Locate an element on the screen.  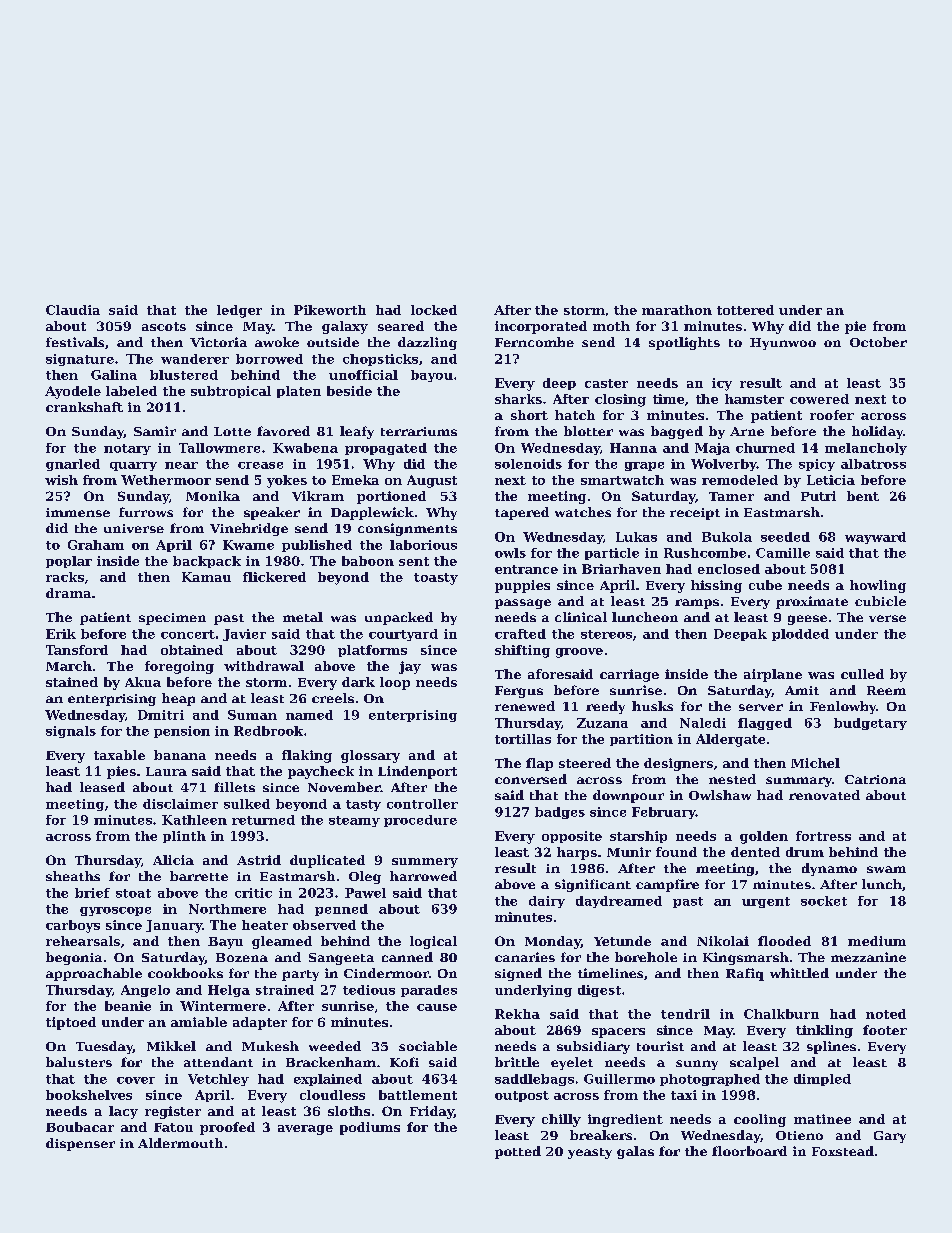
spicy is located at coordinates (817, 465).
